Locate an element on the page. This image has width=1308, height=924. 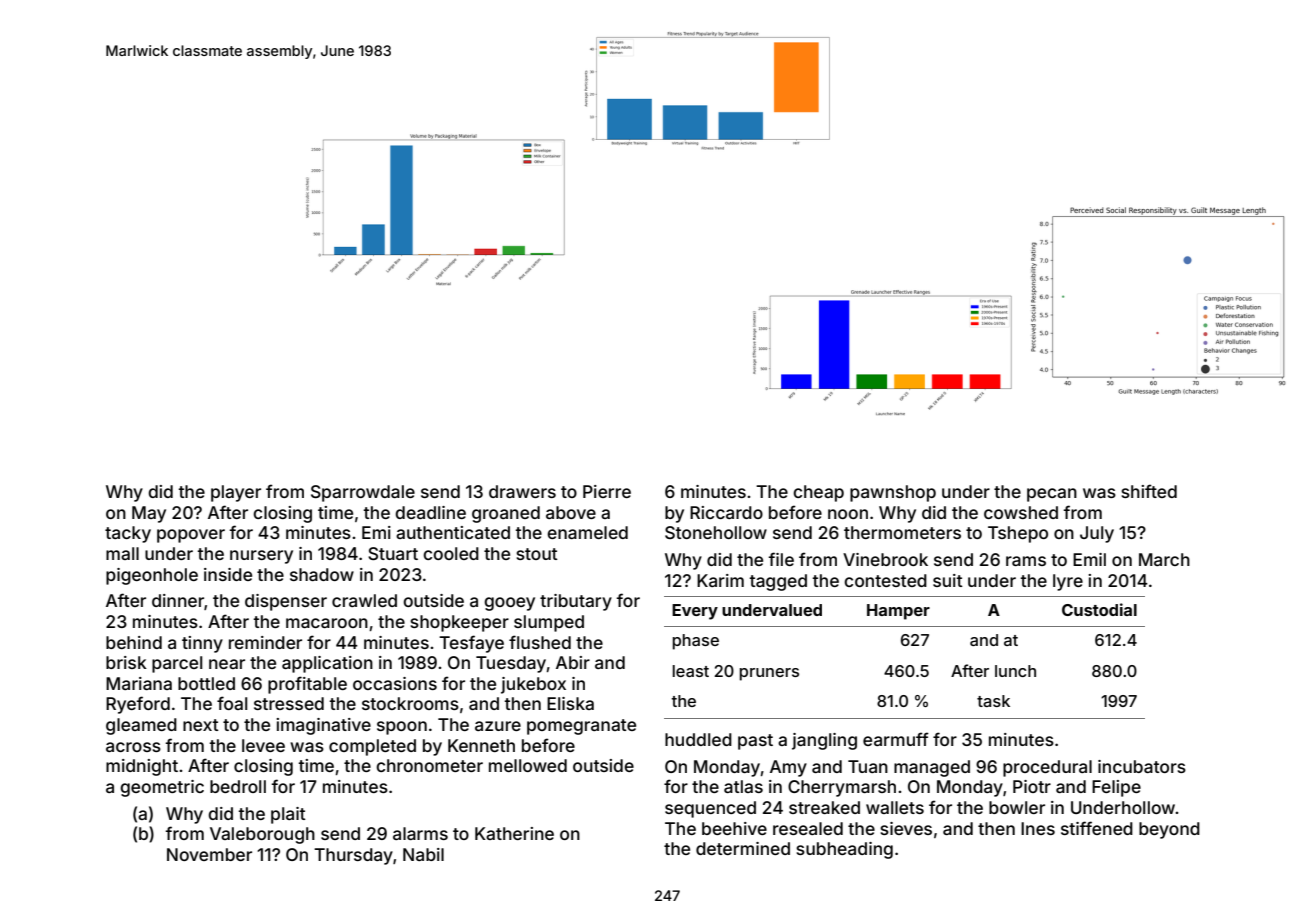
Nabil is located at coordinates (423, 854).
